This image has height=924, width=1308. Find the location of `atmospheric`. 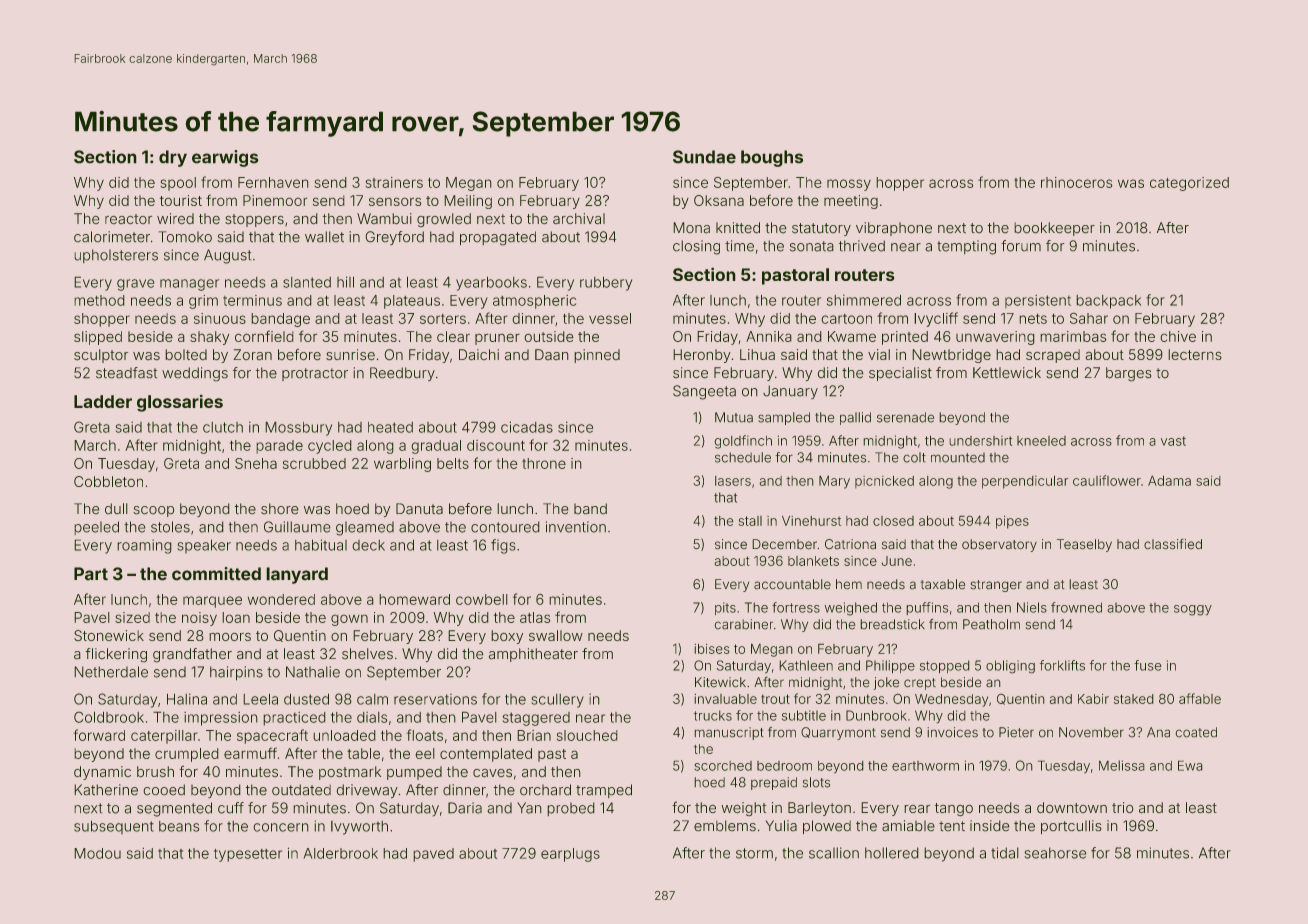

atmospheric is located at coordinates (534, 302).
